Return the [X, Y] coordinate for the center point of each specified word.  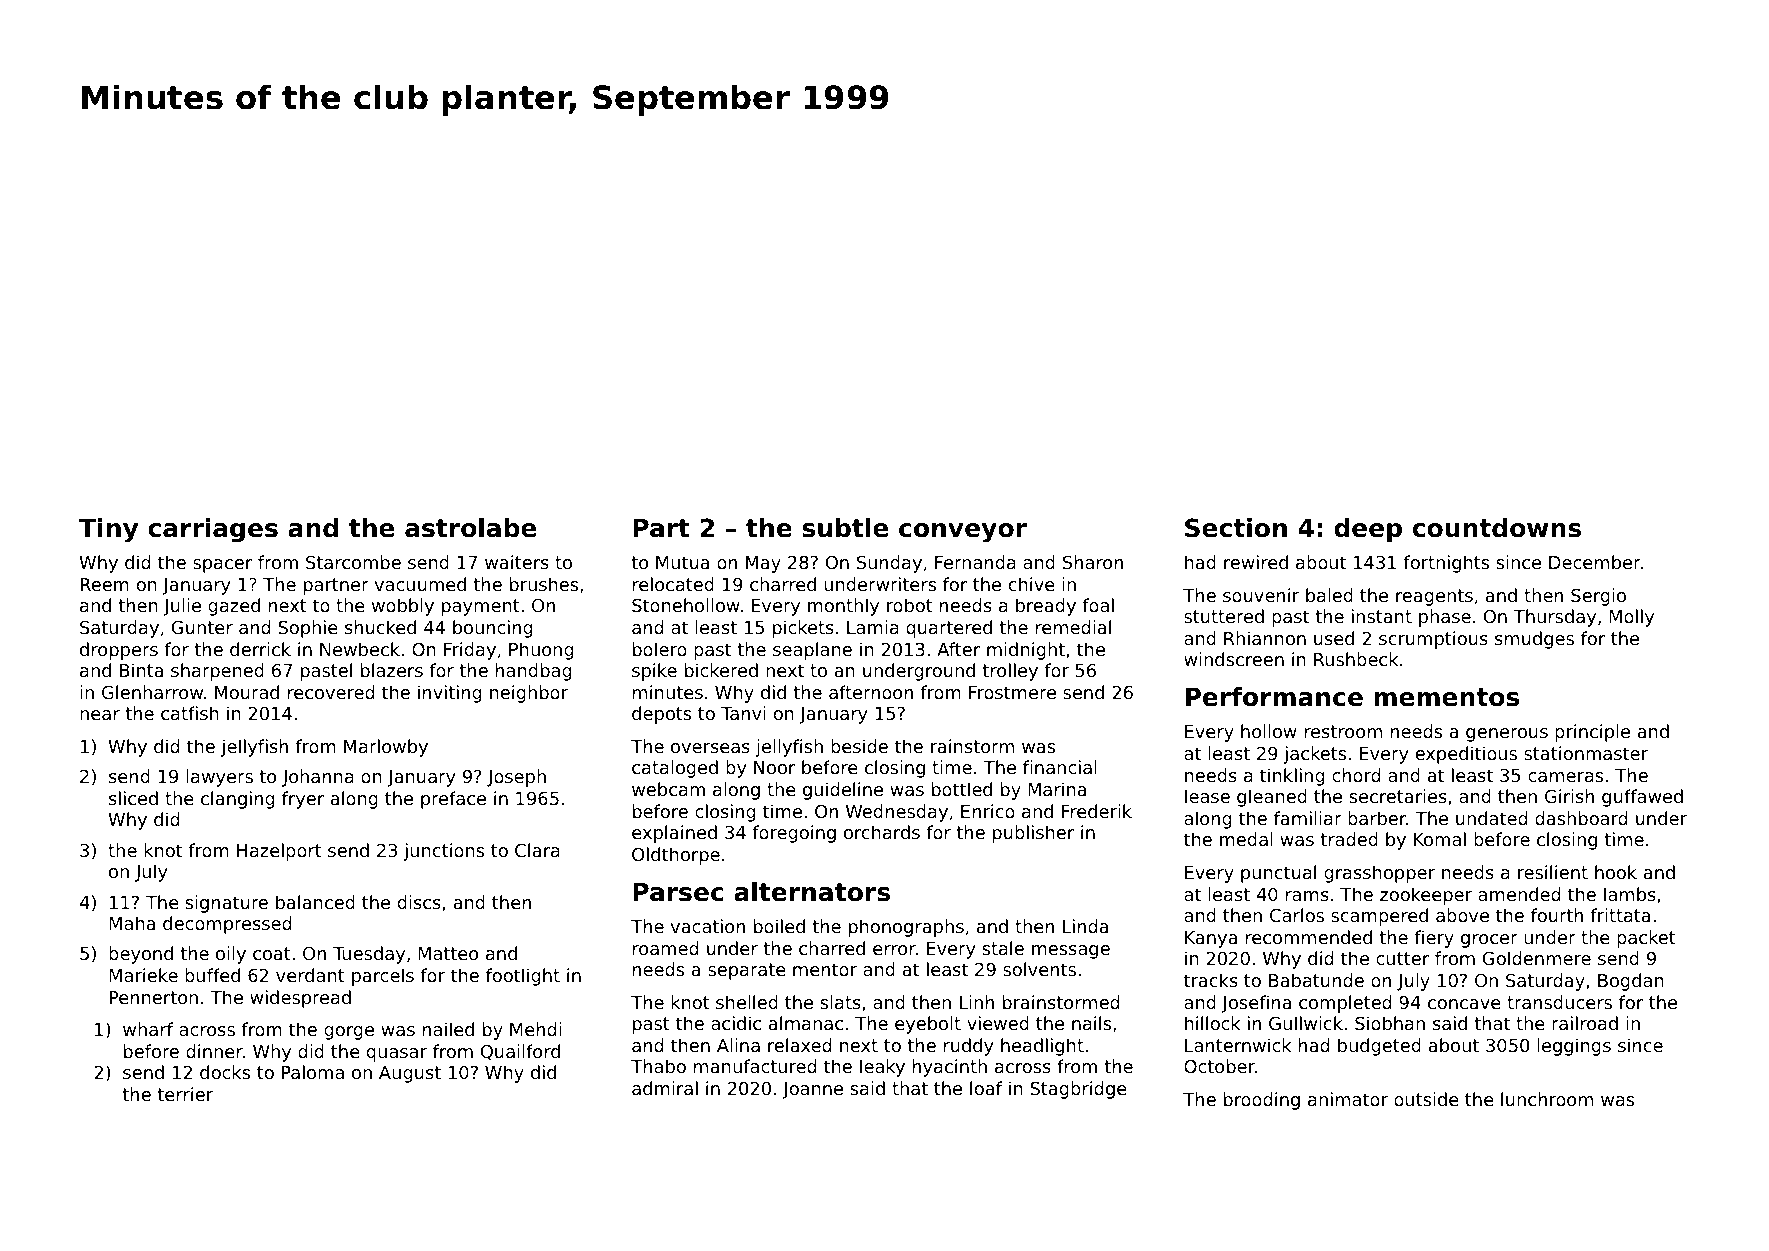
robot [910, 605]
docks [225, 1072]
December [1595, 562]
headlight [1042, 1047]
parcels [383, 977]
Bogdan [1631, 982]
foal [1098, 605]
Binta [141, 670]
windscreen [1234, 659]
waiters [517, 562]
